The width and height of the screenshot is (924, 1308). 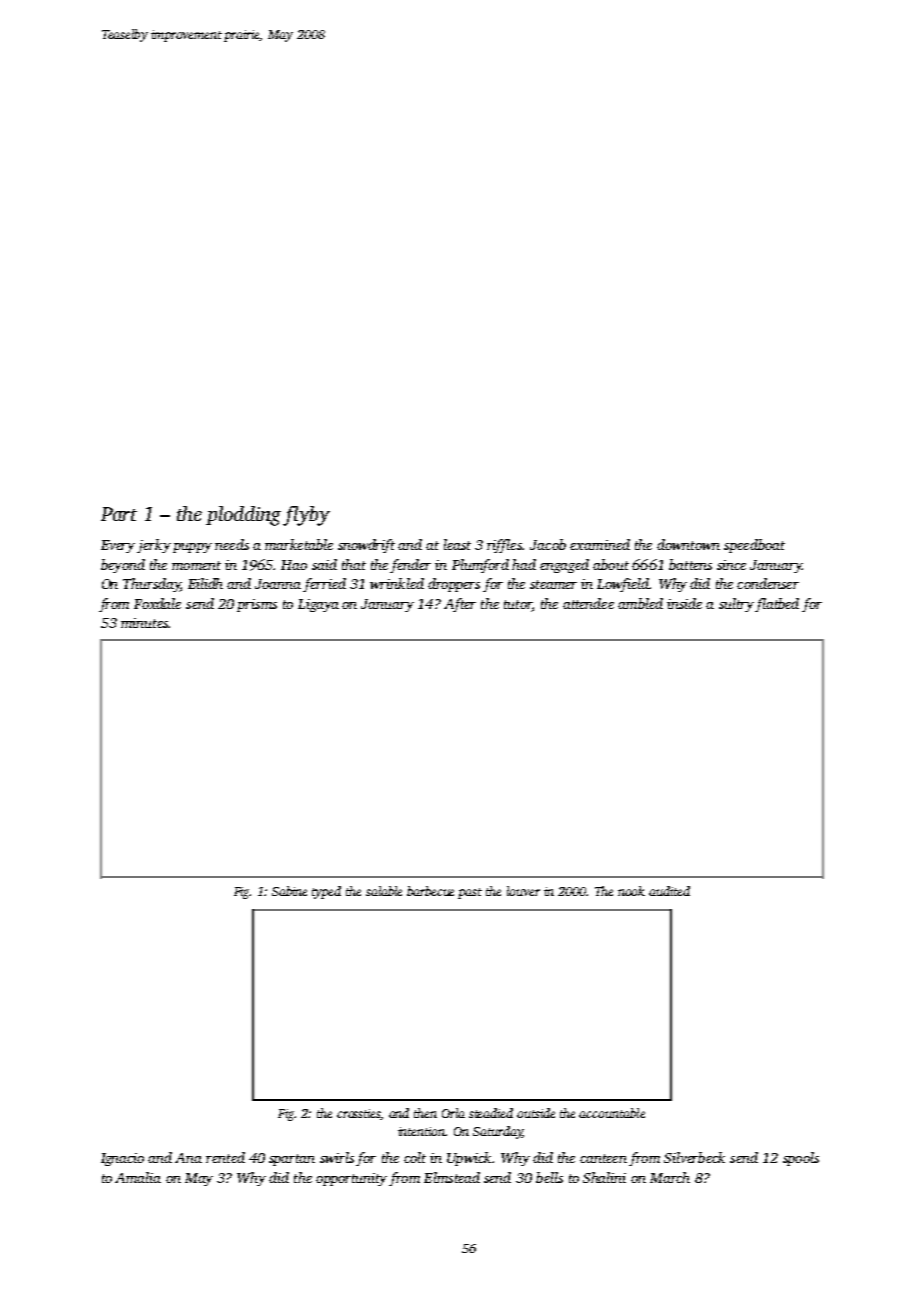 I want to click on nook, so click(x=631, y=891).
